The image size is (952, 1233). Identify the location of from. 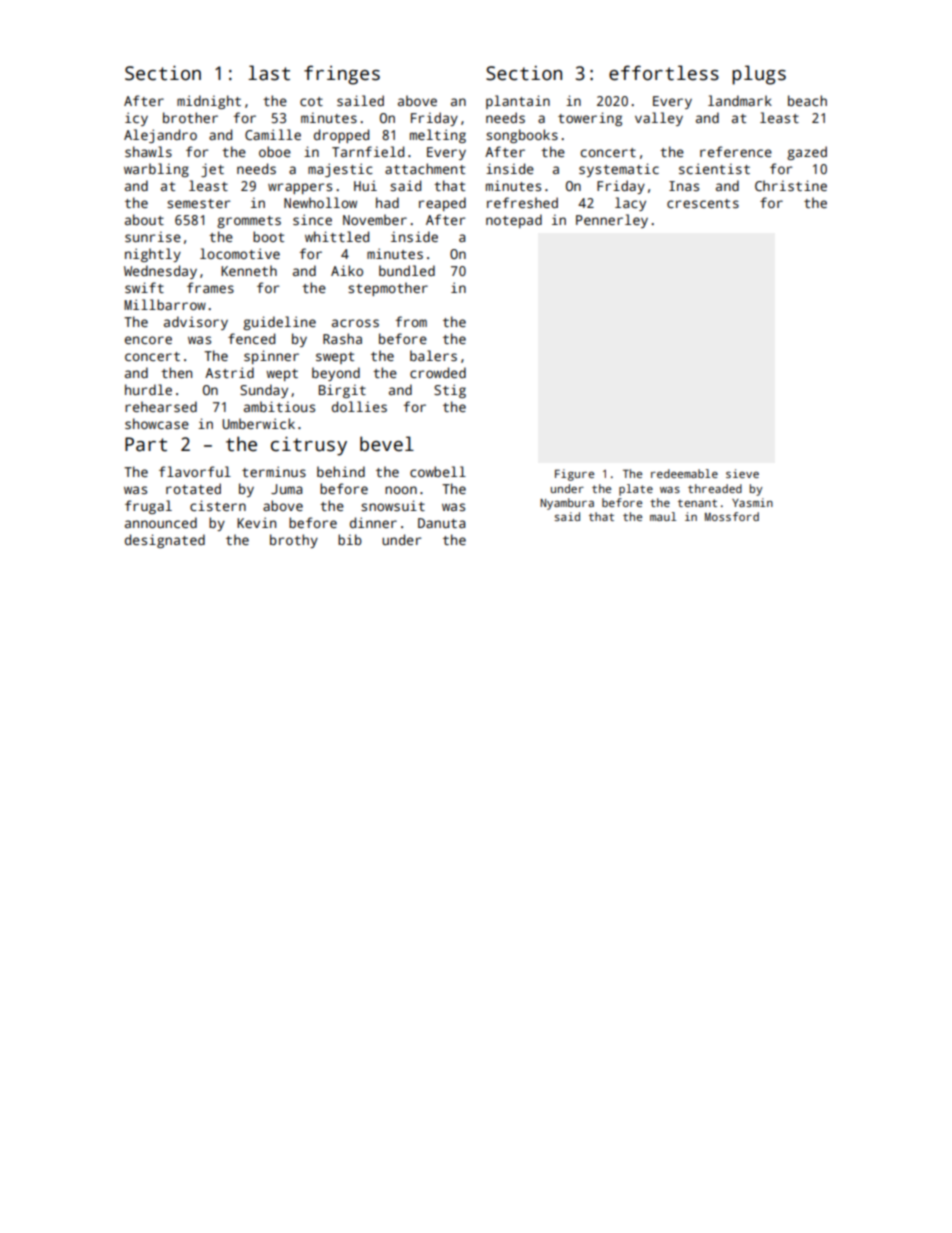
(411, 321).
